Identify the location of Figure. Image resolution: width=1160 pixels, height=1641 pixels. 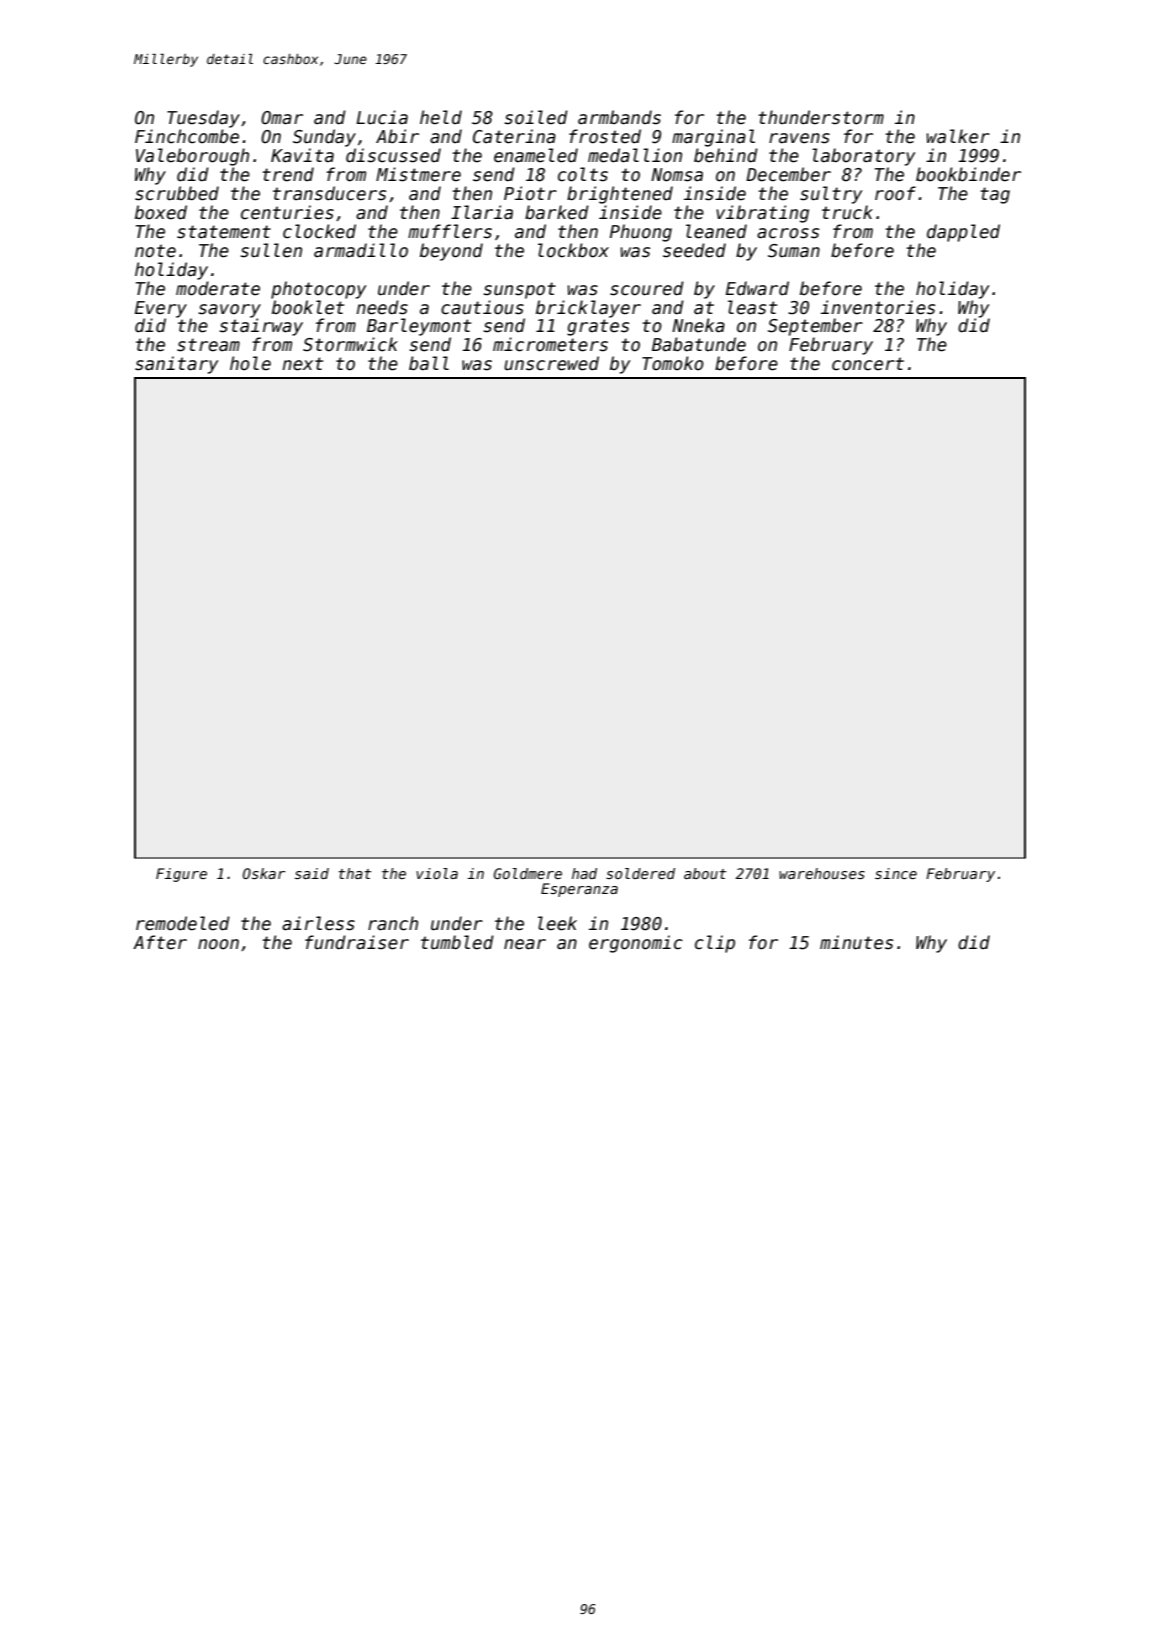
(181, 875).
